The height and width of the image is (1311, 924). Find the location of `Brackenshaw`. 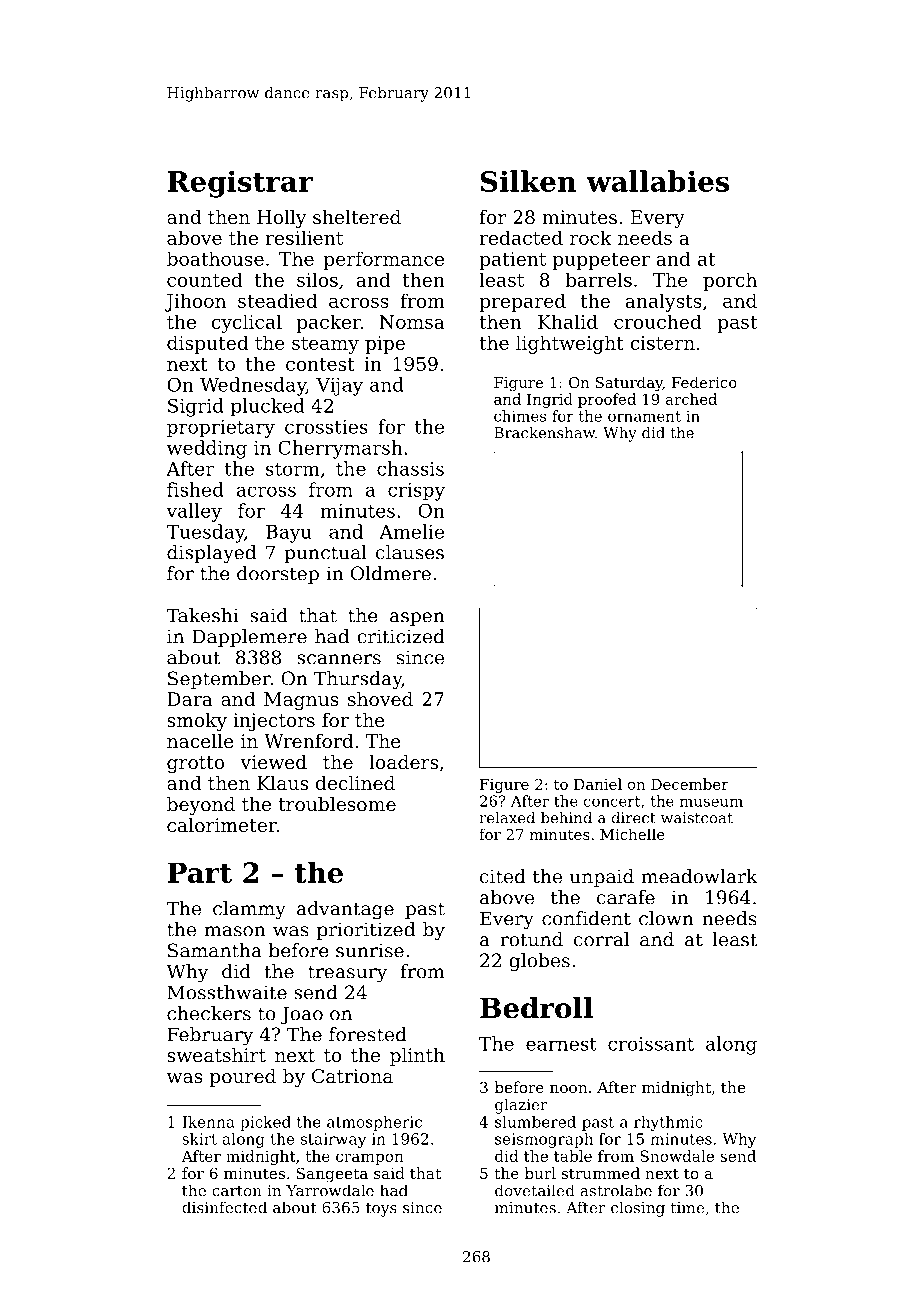

Brackenshaw is located at coordinates (544, 433).
